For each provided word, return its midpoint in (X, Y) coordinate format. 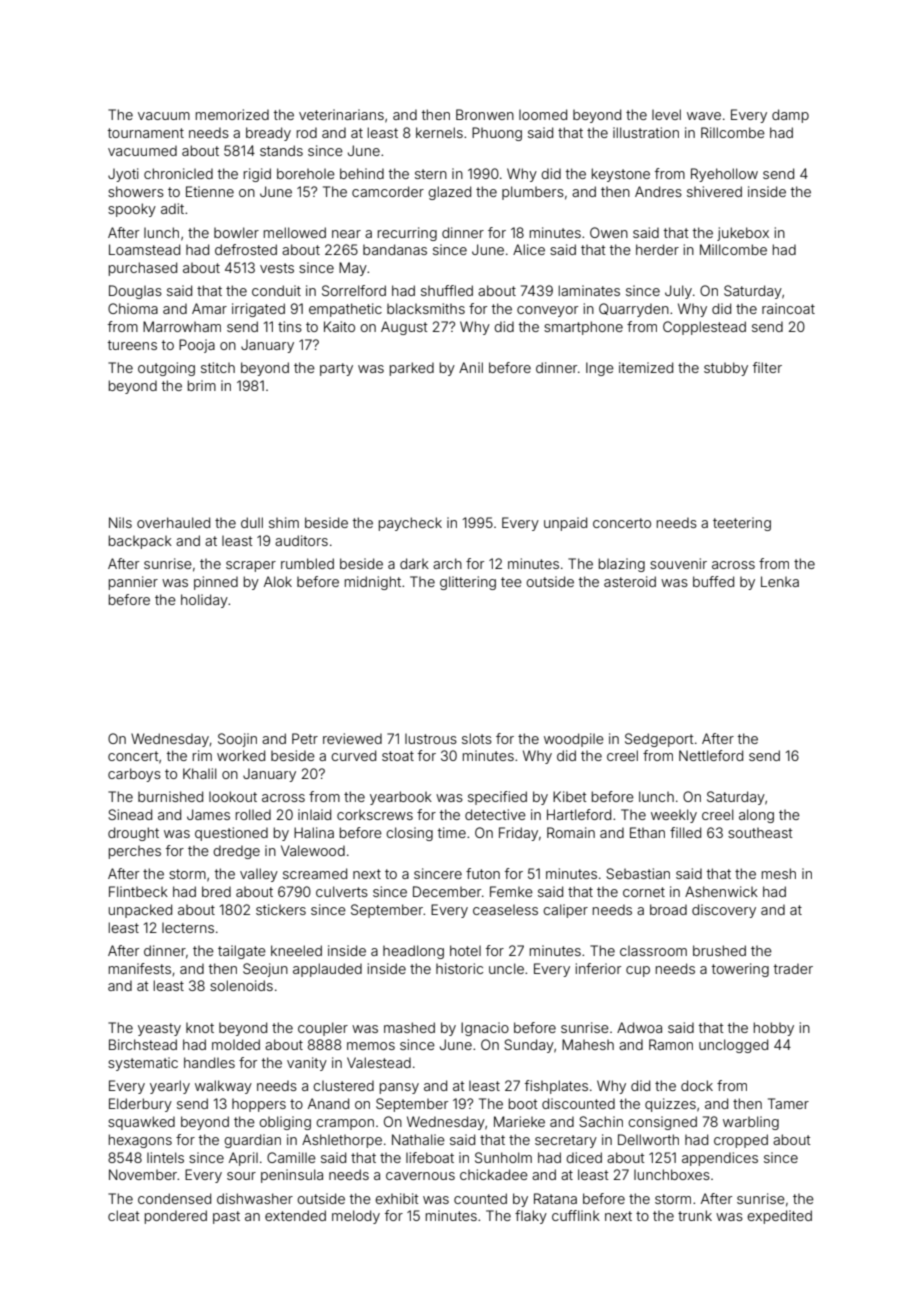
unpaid (565, 524)
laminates (589, 290)
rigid (257, 175)
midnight (373, 583)
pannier (133, 583)
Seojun (265, 970)
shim (284, 522)
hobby (774, 1029)
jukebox (743, 234)
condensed (174, 1198)
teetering (742, 524)
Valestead (379, 1062)
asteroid (630, 581)
